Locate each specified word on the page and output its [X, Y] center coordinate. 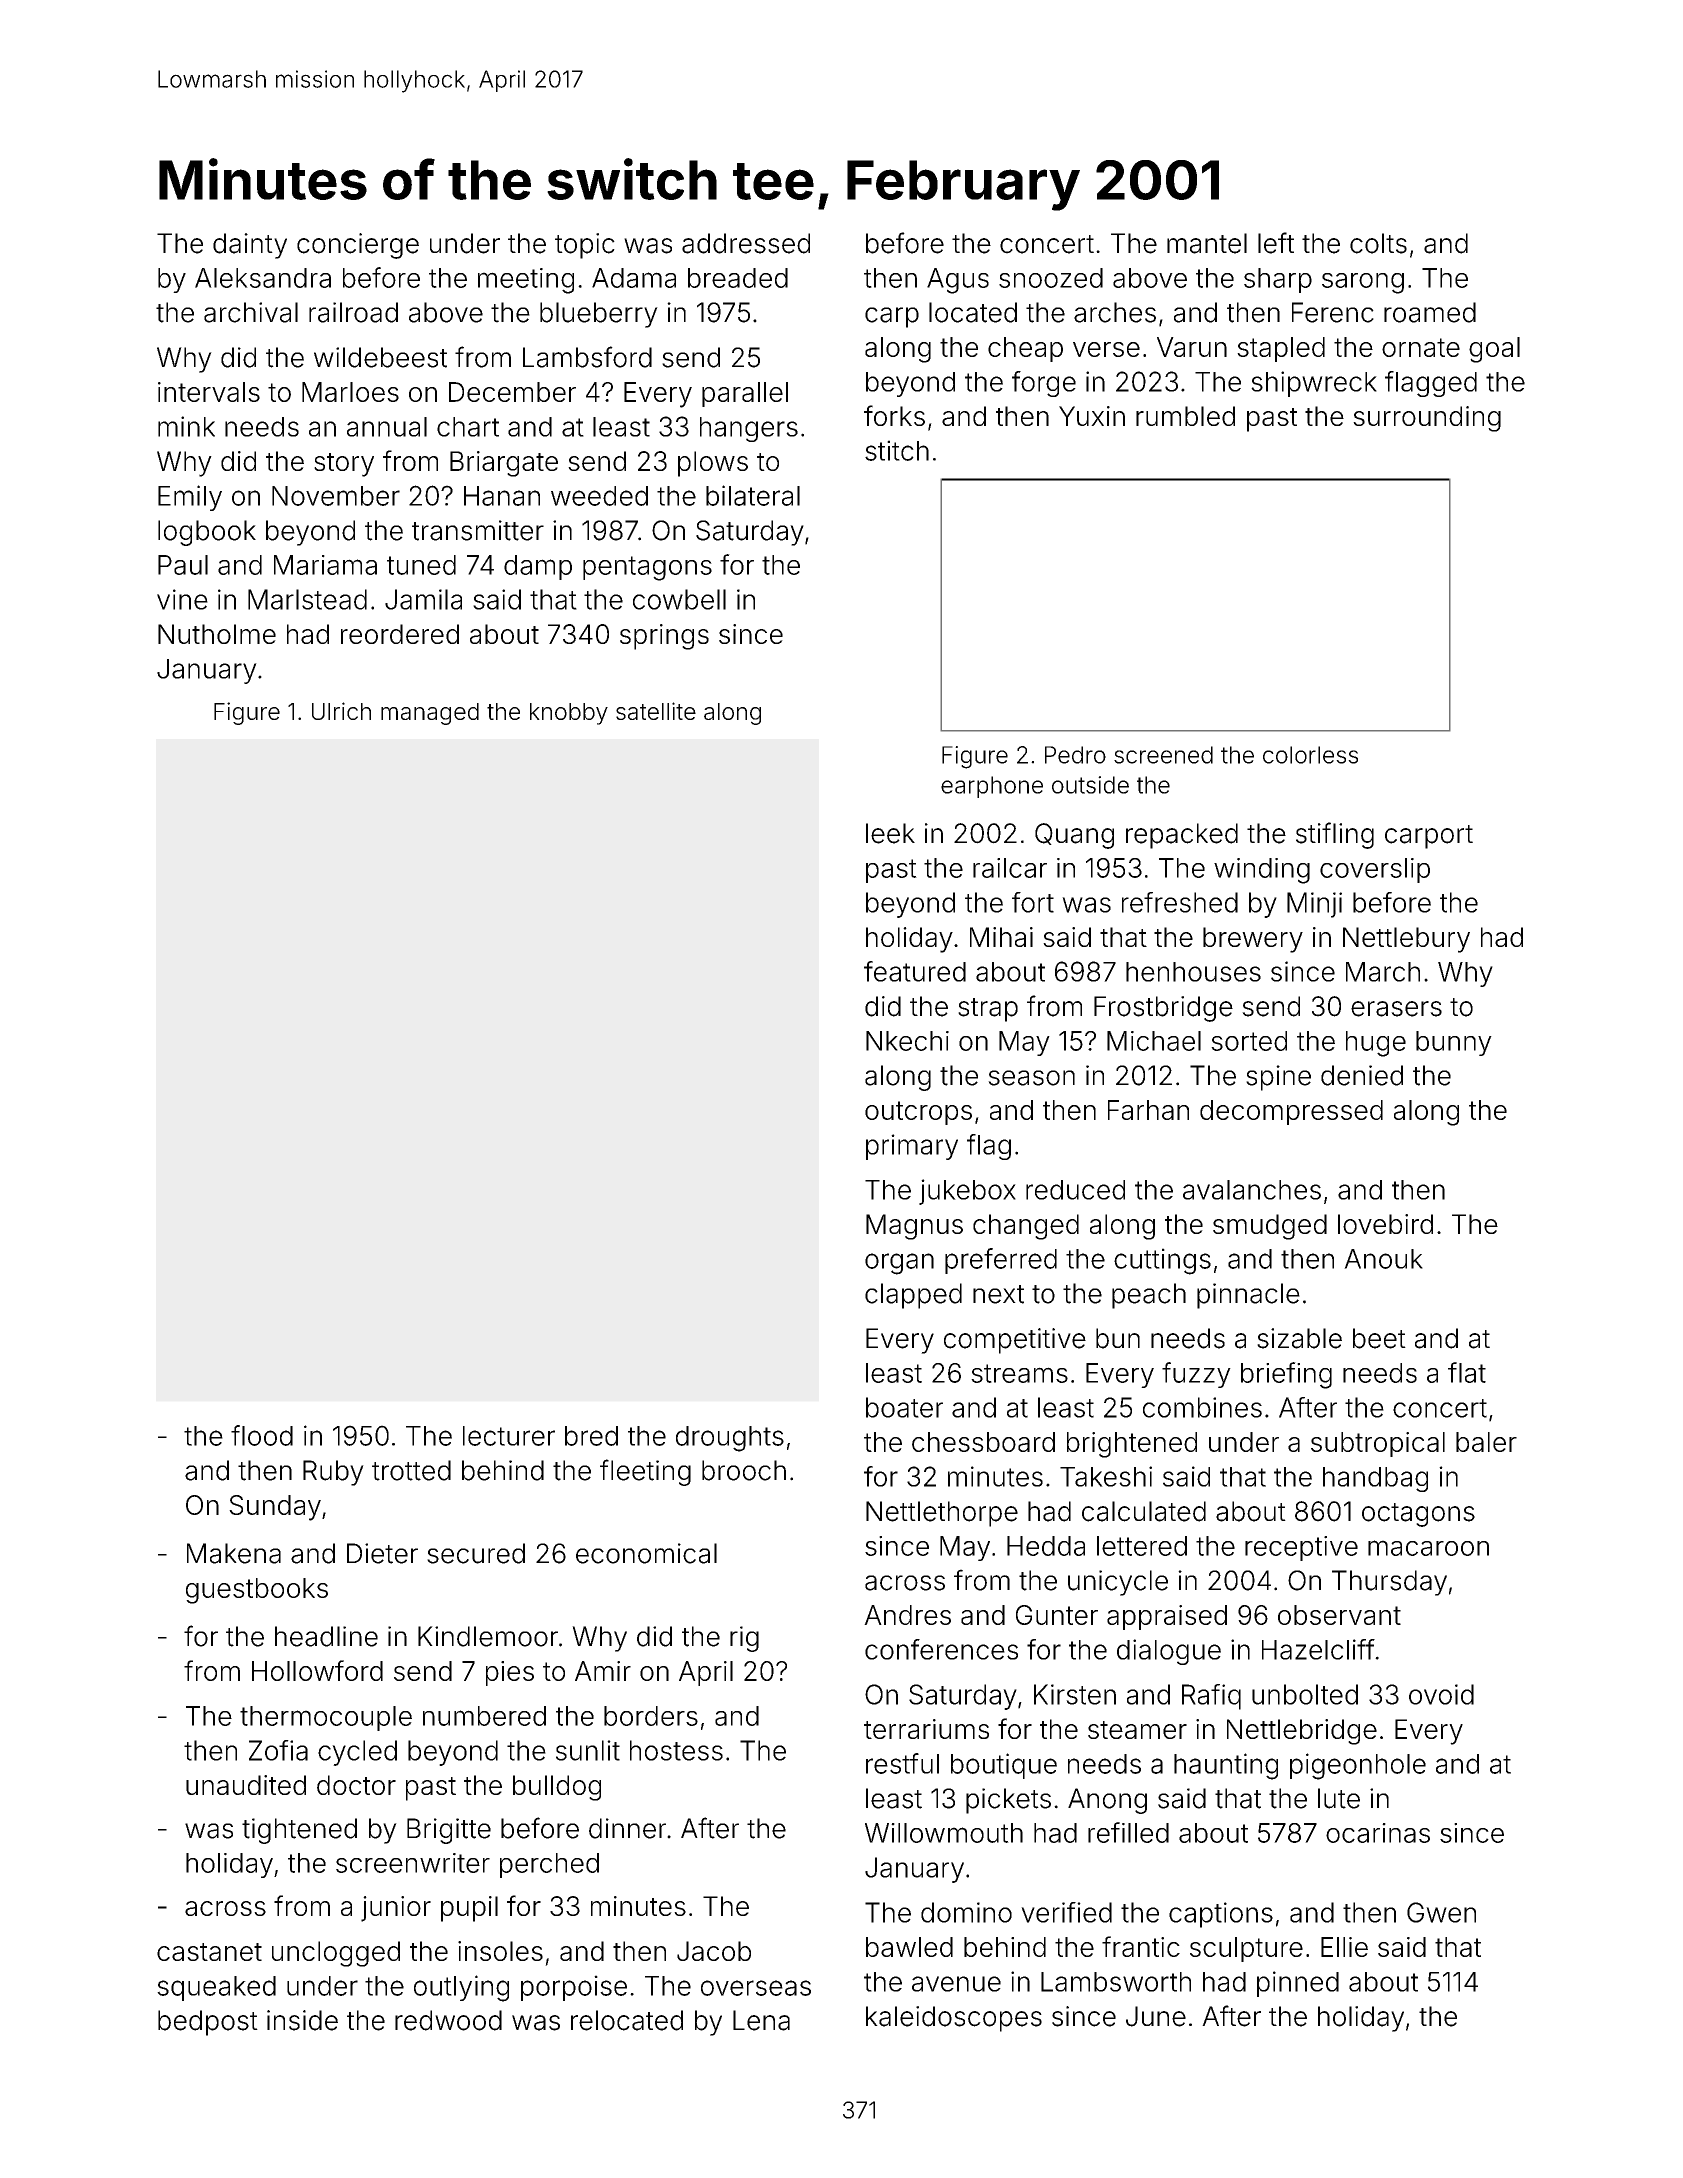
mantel [1207, 243]
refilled [1128, 1832]
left [1276, 243]
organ [899, 1264]
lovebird [1385, 1224]
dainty [250, 246]
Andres [907, 1615]
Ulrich [341, 711]
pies [510, 1673]
